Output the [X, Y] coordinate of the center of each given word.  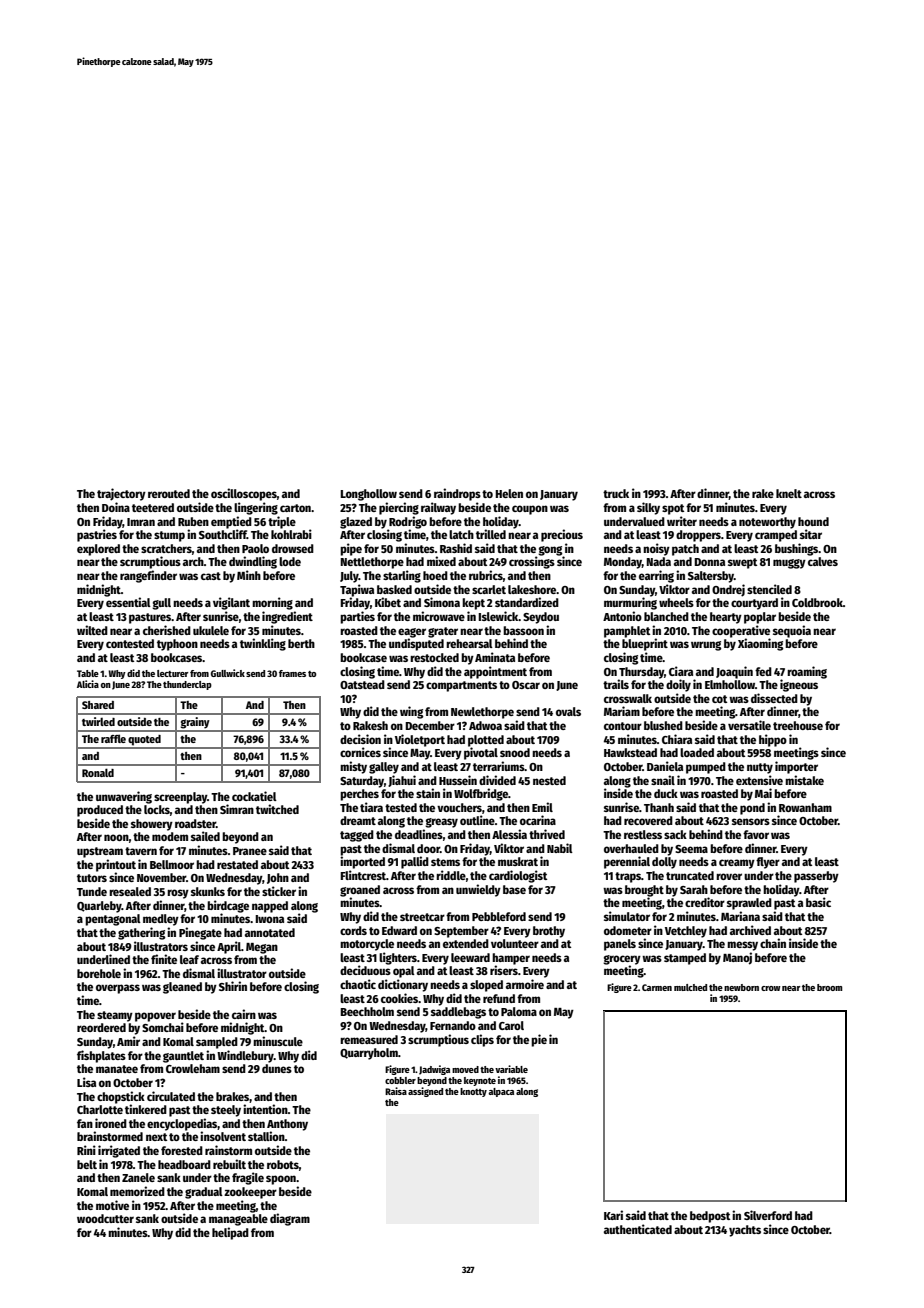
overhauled [631, 848]
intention [265, 1109]
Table [88, 673]
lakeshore [532, 589]
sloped [486, 986]
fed [763, 671]
